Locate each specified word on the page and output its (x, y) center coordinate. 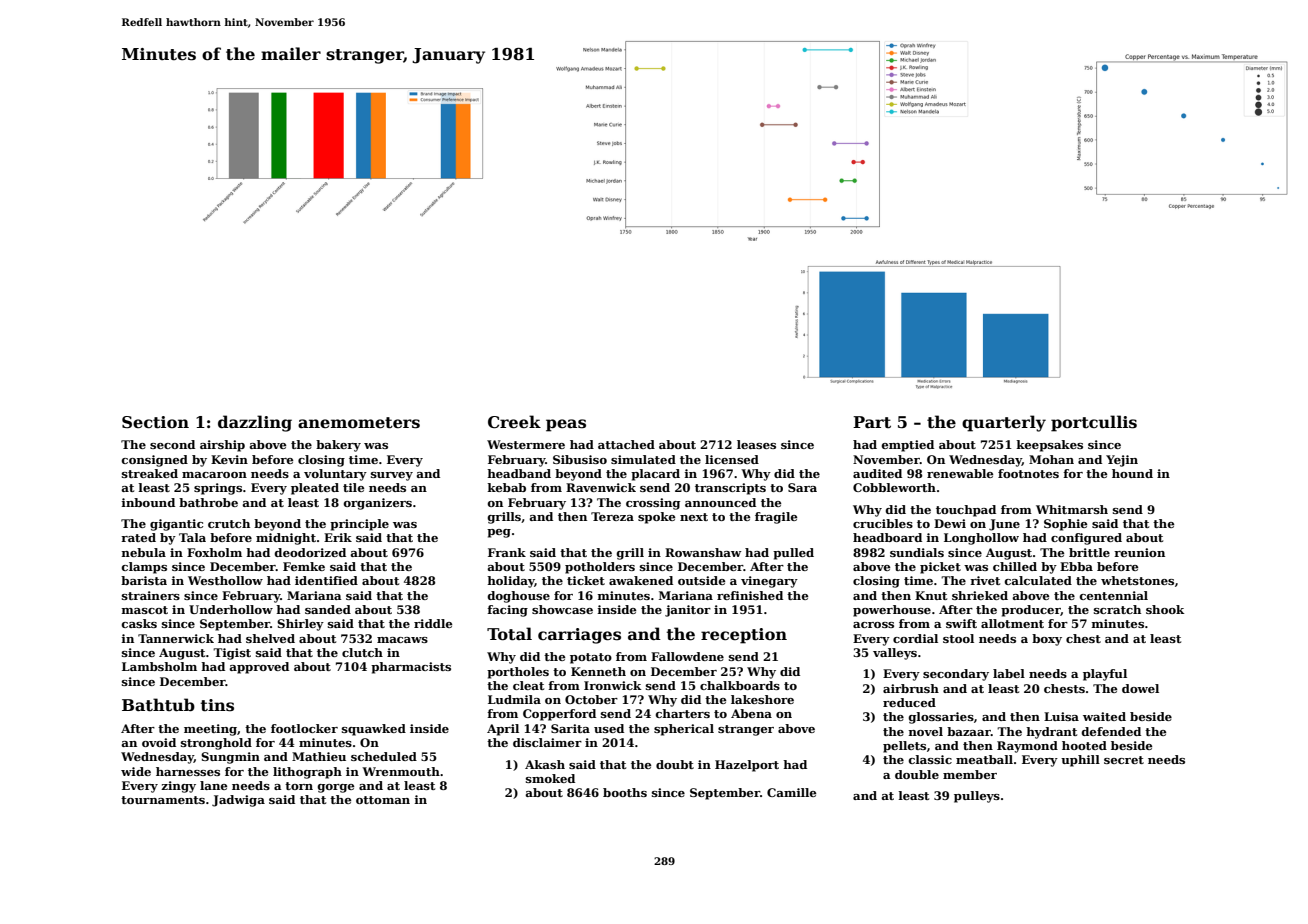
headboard (887, 537)
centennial (1114, 595)
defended (1111, 731)
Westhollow (225, 580)
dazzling (255, 423)
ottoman (383, 800)
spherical (684, 730)
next (694, 517)
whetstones (1137, 580)
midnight (286, 539)
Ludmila (514, 699)
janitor (688, 611)
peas (566, 425)
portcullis (1094, 423)
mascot (144, 610)
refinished (750, 595)
